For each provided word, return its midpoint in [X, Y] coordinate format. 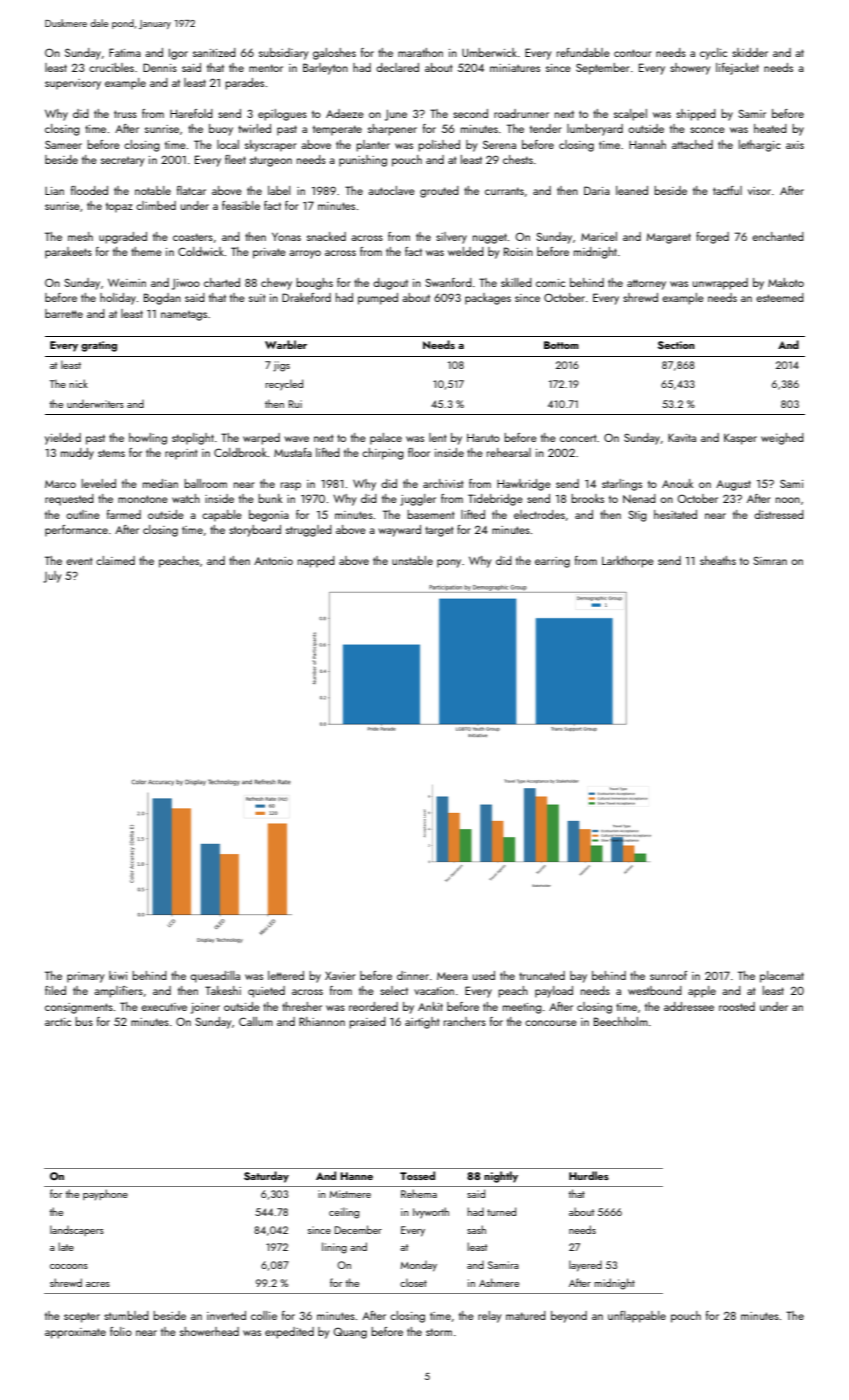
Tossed [417, 1175]
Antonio [273, 561]
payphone [105, 1194]
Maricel [599, 236]
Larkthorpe [628, 562]
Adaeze [345, 113]
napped [316, 562]
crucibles [111, 67]
